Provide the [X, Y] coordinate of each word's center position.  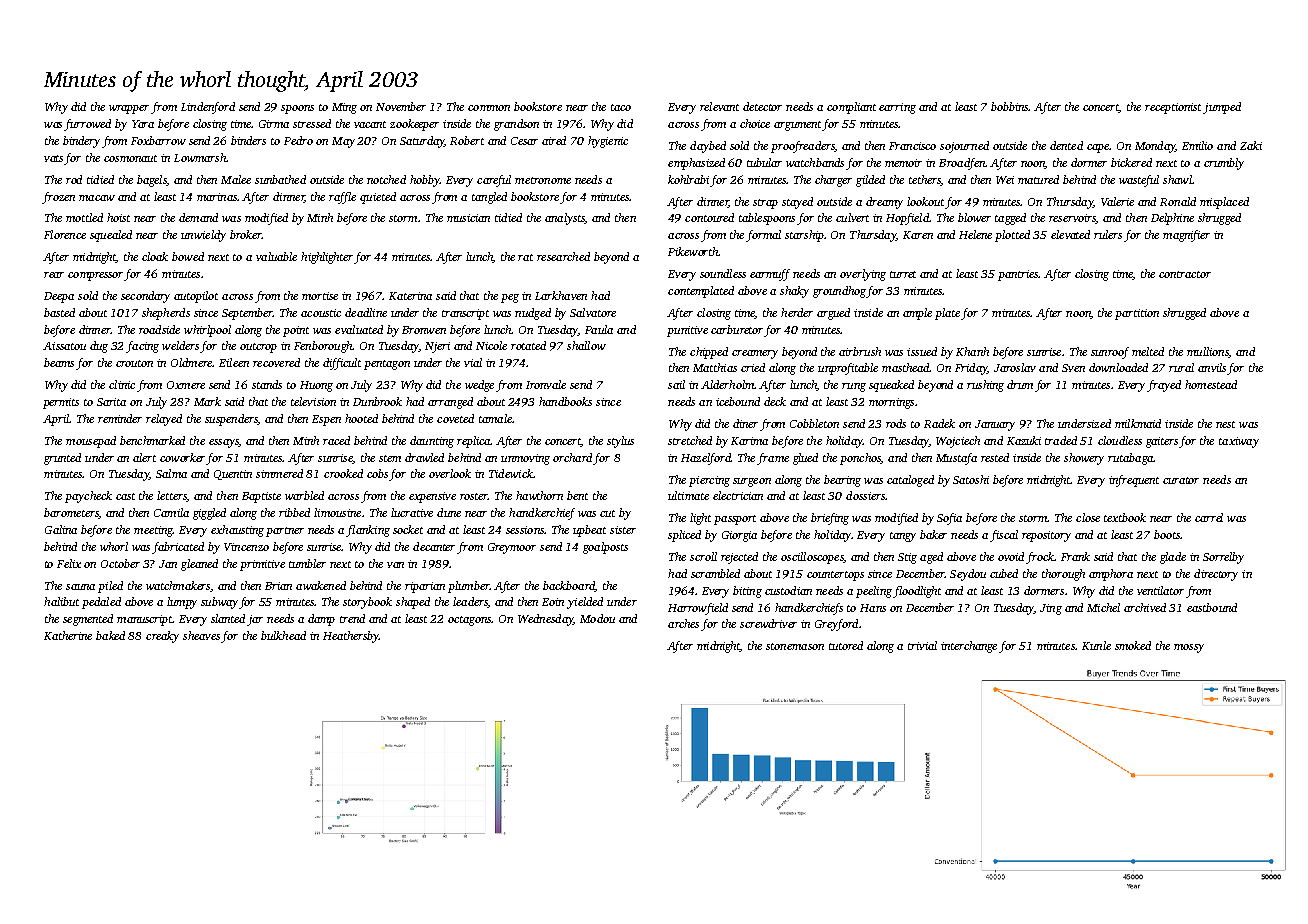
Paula [599, 329]
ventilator [1160, 590]
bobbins [1010, 106]
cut [607, 513]
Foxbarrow [158, 140]
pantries [1018, 275]
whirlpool [207, 331]
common [489, 108]
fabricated [178, 548]
